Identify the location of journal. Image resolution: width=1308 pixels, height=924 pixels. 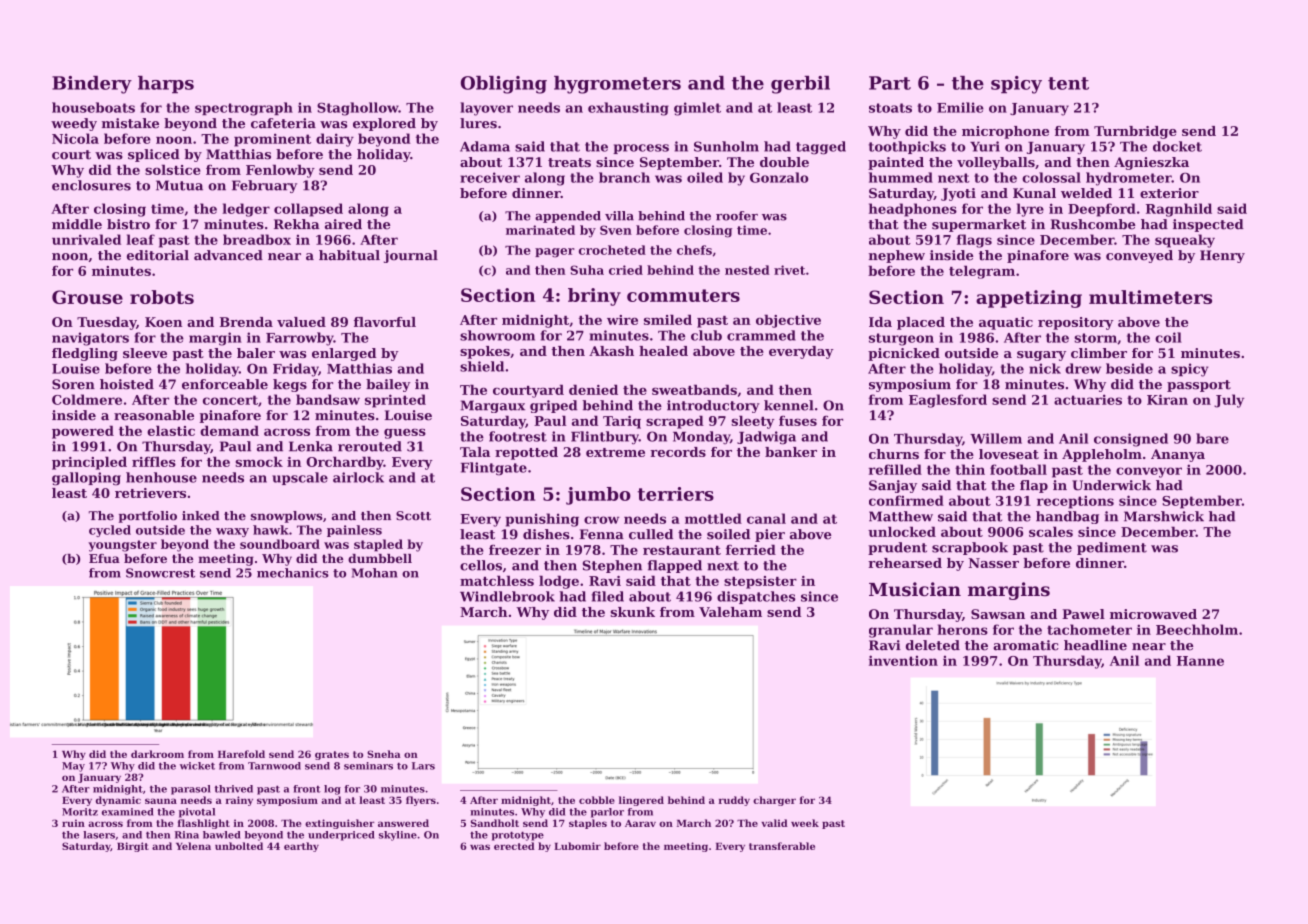
(411, 256).
